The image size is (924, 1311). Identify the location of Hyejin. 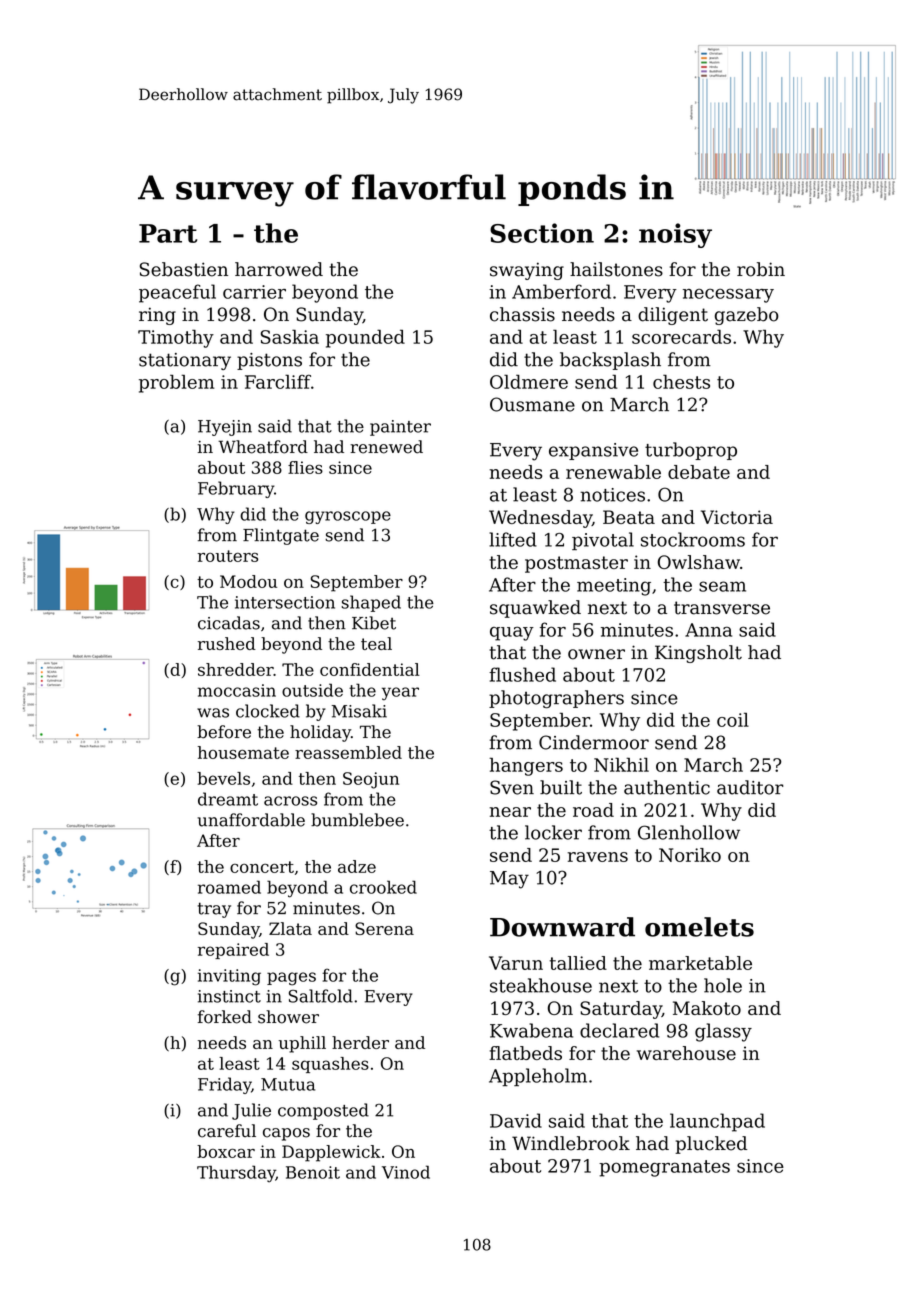
(225, 428).
